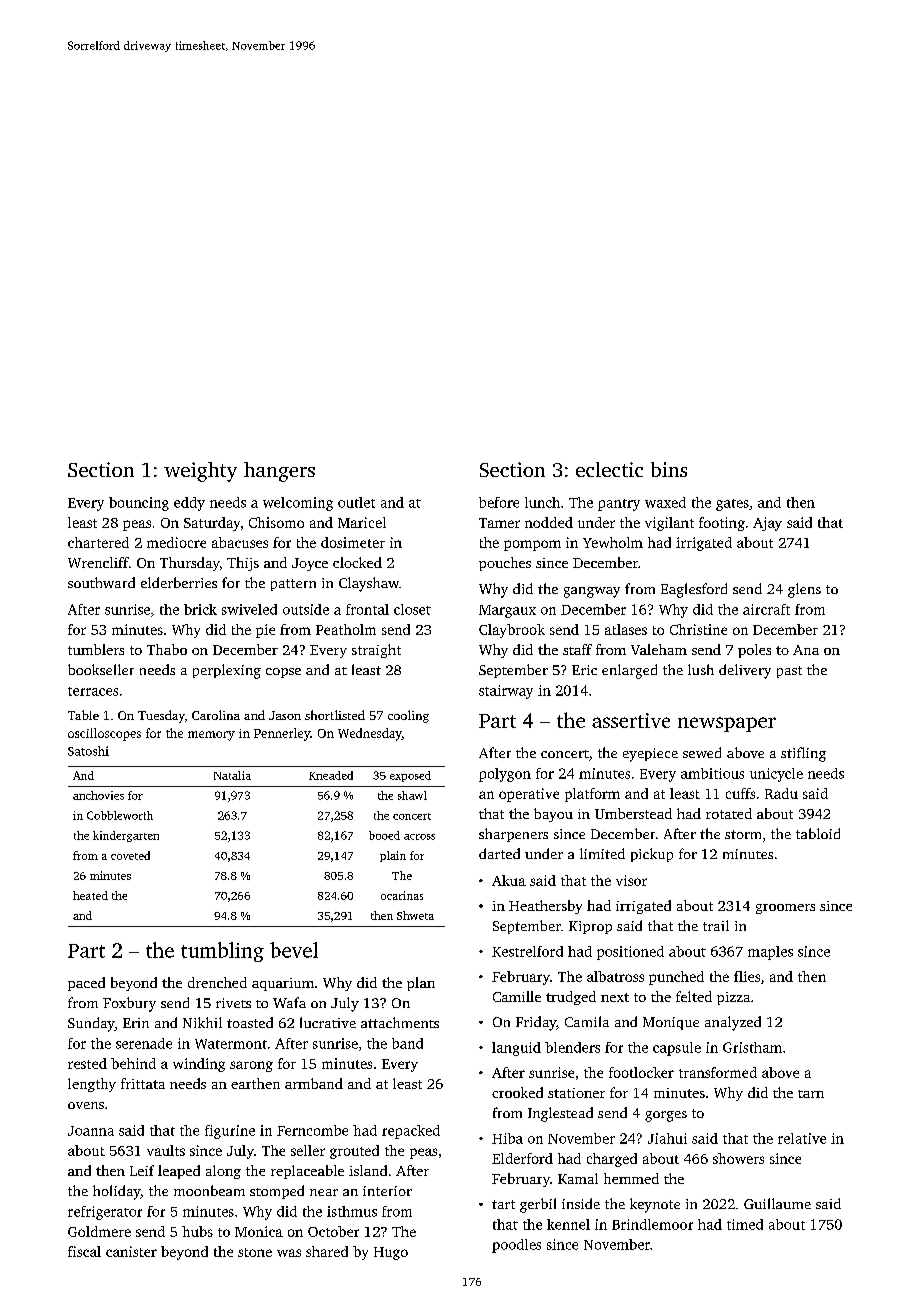 The width and height of the screenshot is (924, 1308). I want to click on southward, so click(101, 582).
